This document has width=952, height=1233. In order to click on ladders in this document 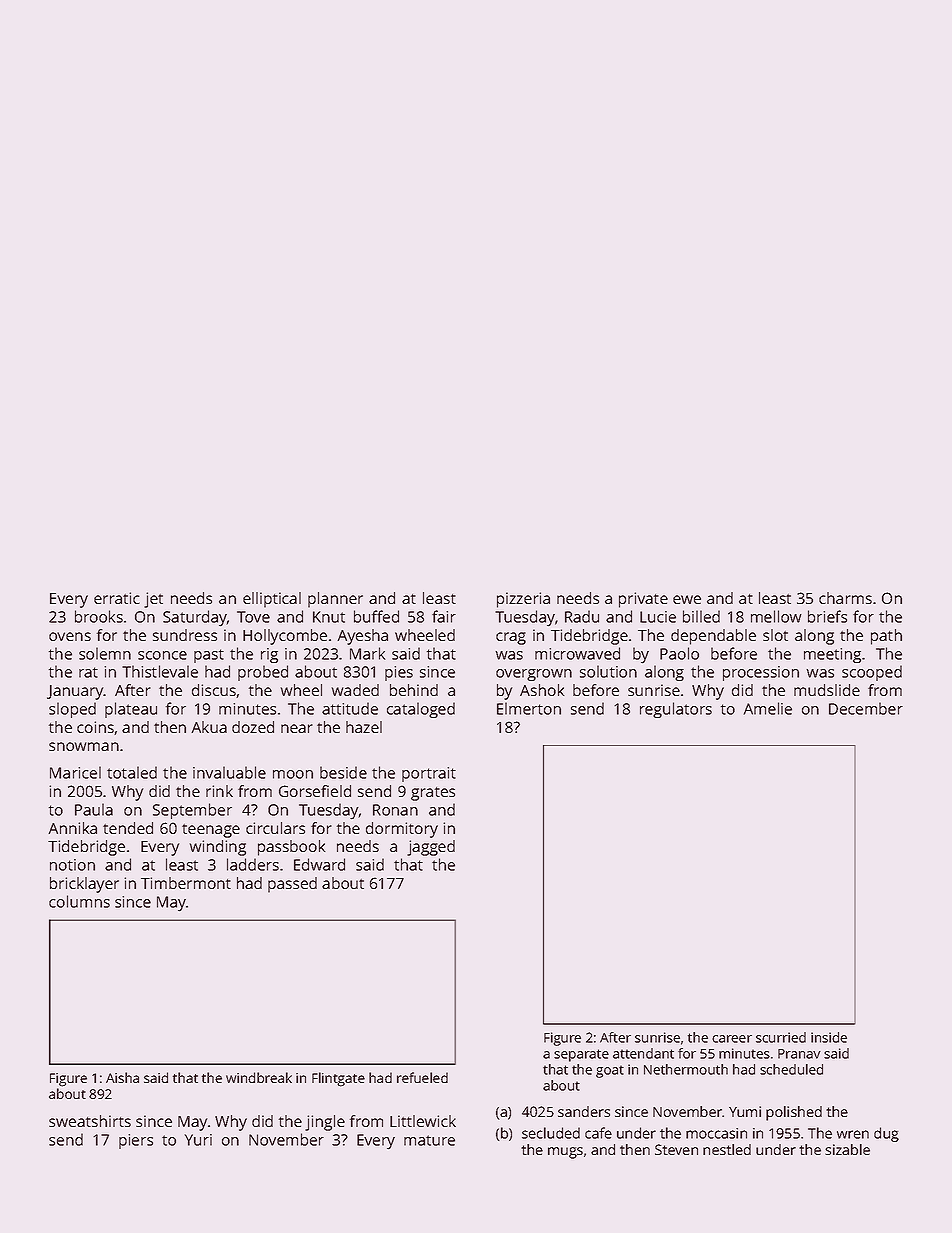, I will do `click(253, 864)`.
